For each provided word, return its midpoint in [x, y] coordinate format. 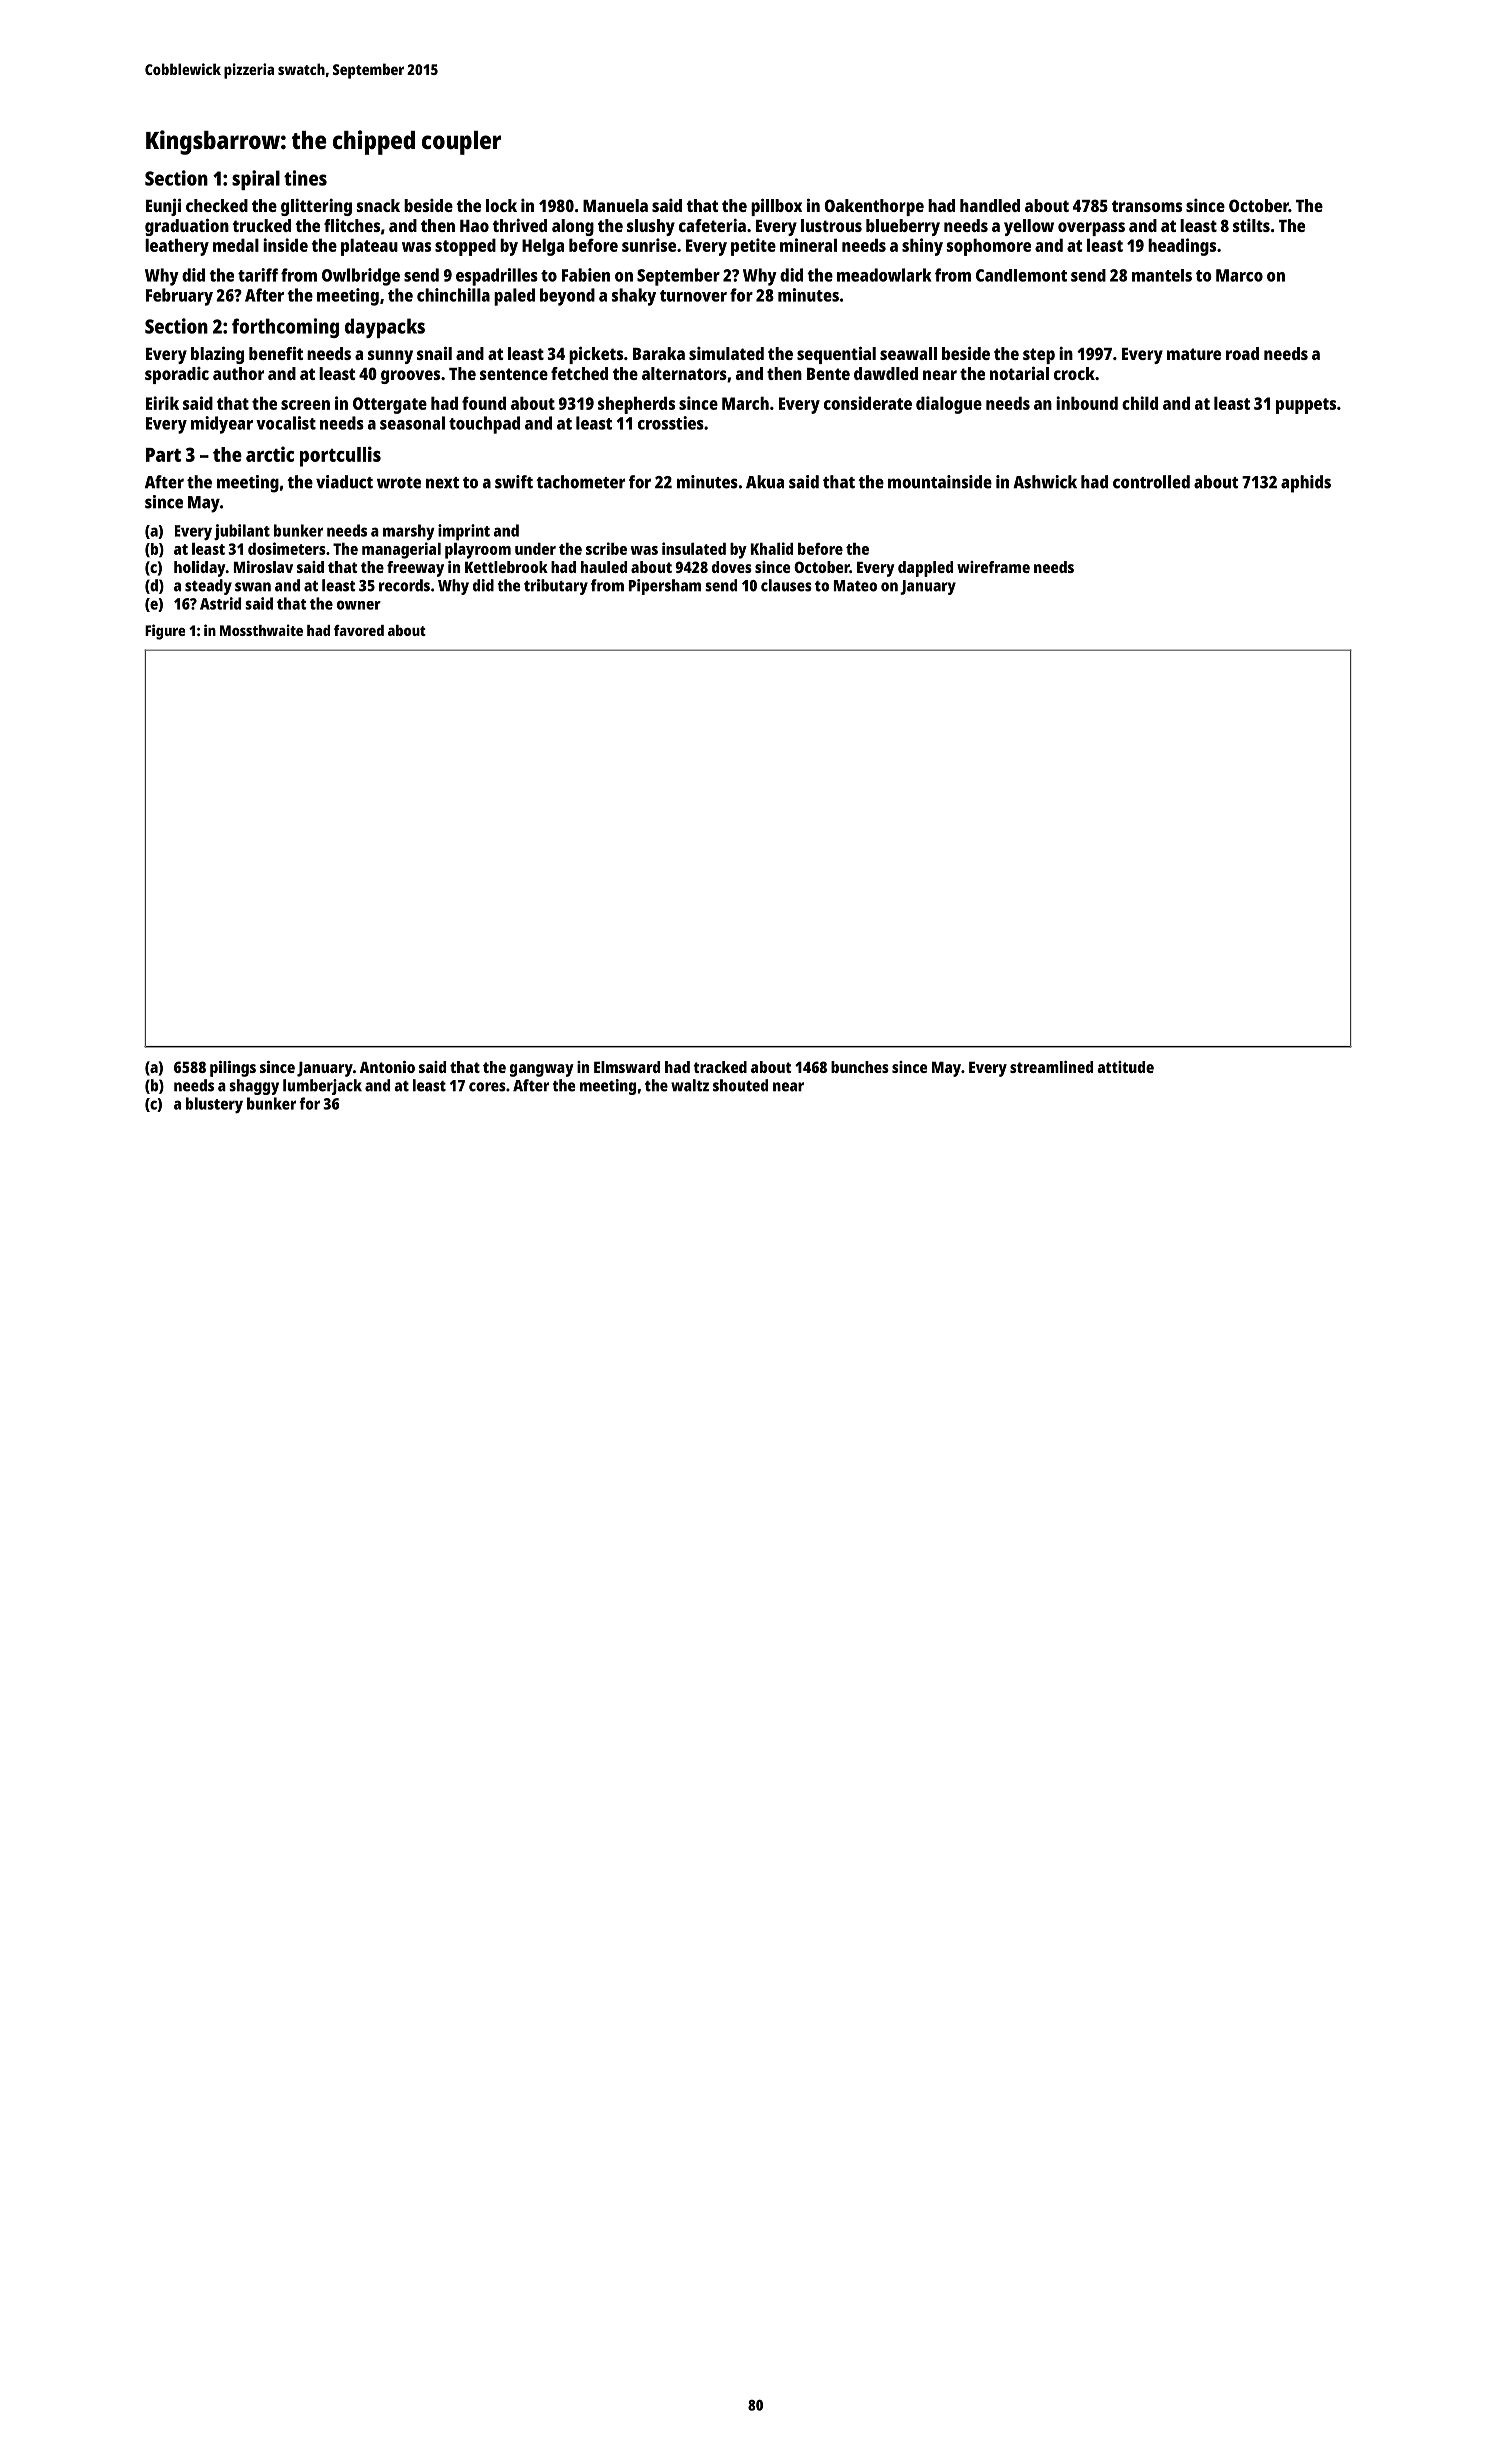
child [1140, 403]
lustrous [831, 225]
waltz [690, 1085]
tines [305, 178]
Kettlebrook [506, 567]
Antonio [387, 1067]
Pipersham [665, 587]
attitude [1125, 1067]
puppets [1306, 406]
